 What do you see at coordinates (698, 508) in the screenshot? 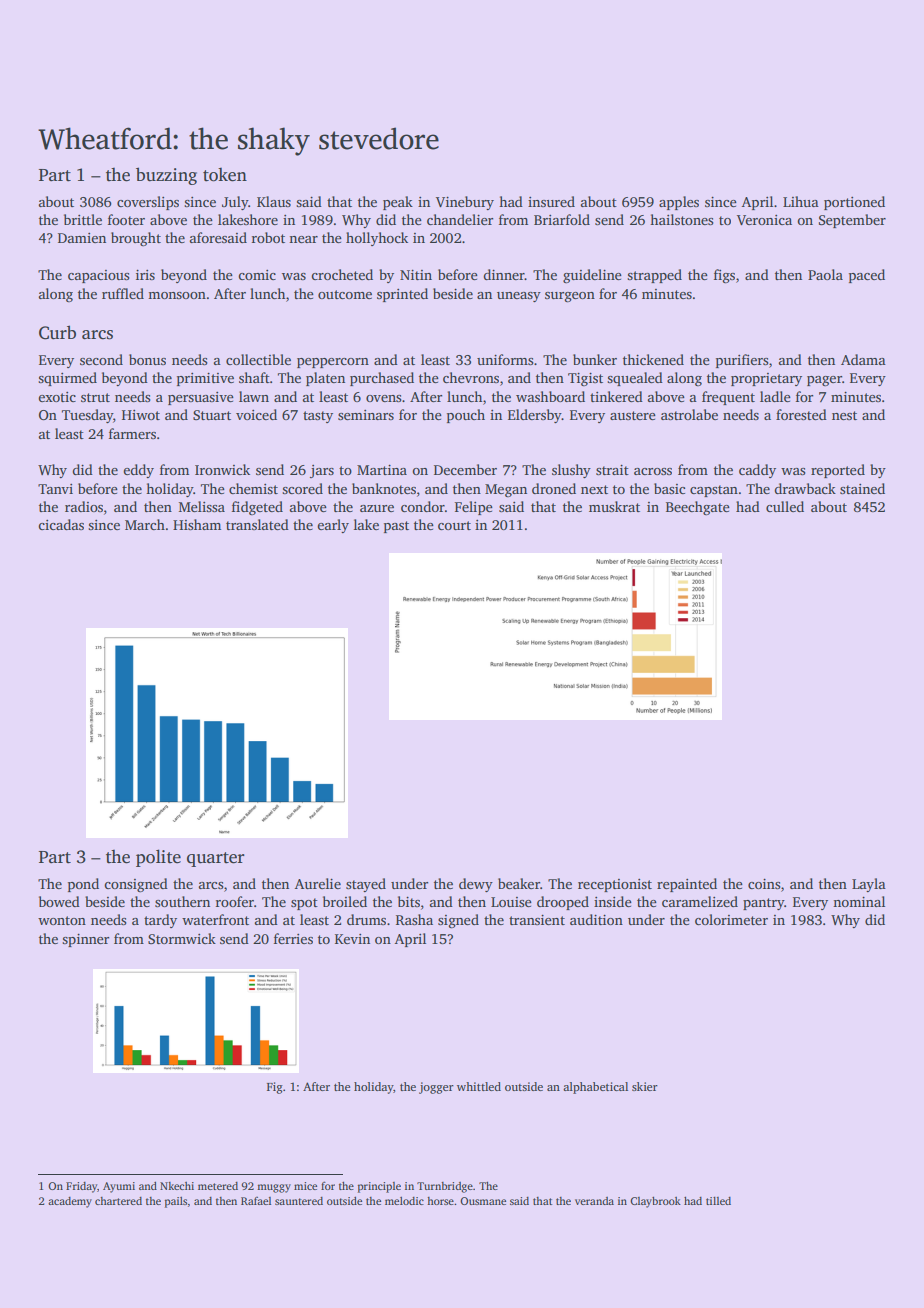
I see `Beechgate` at bounding box center [698, 508].
